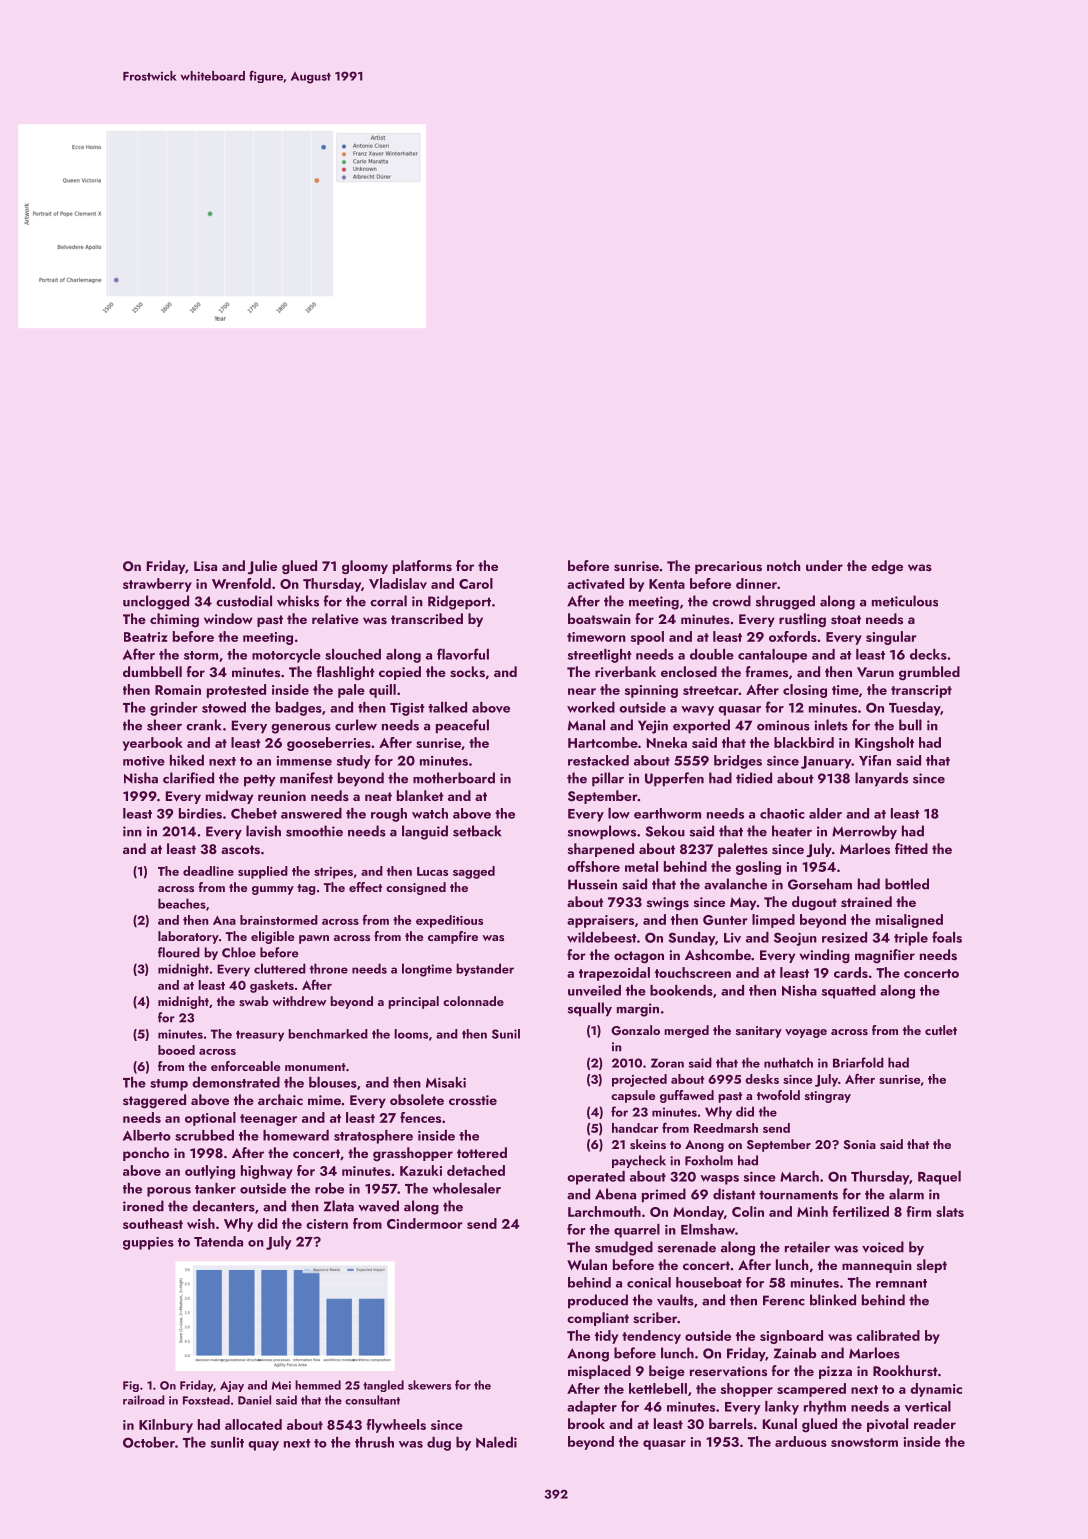 This screenshot has width=1088, height=1539. Describe the element at coordinates (591, 707) in the screenshot. I see `worked` at that location.
